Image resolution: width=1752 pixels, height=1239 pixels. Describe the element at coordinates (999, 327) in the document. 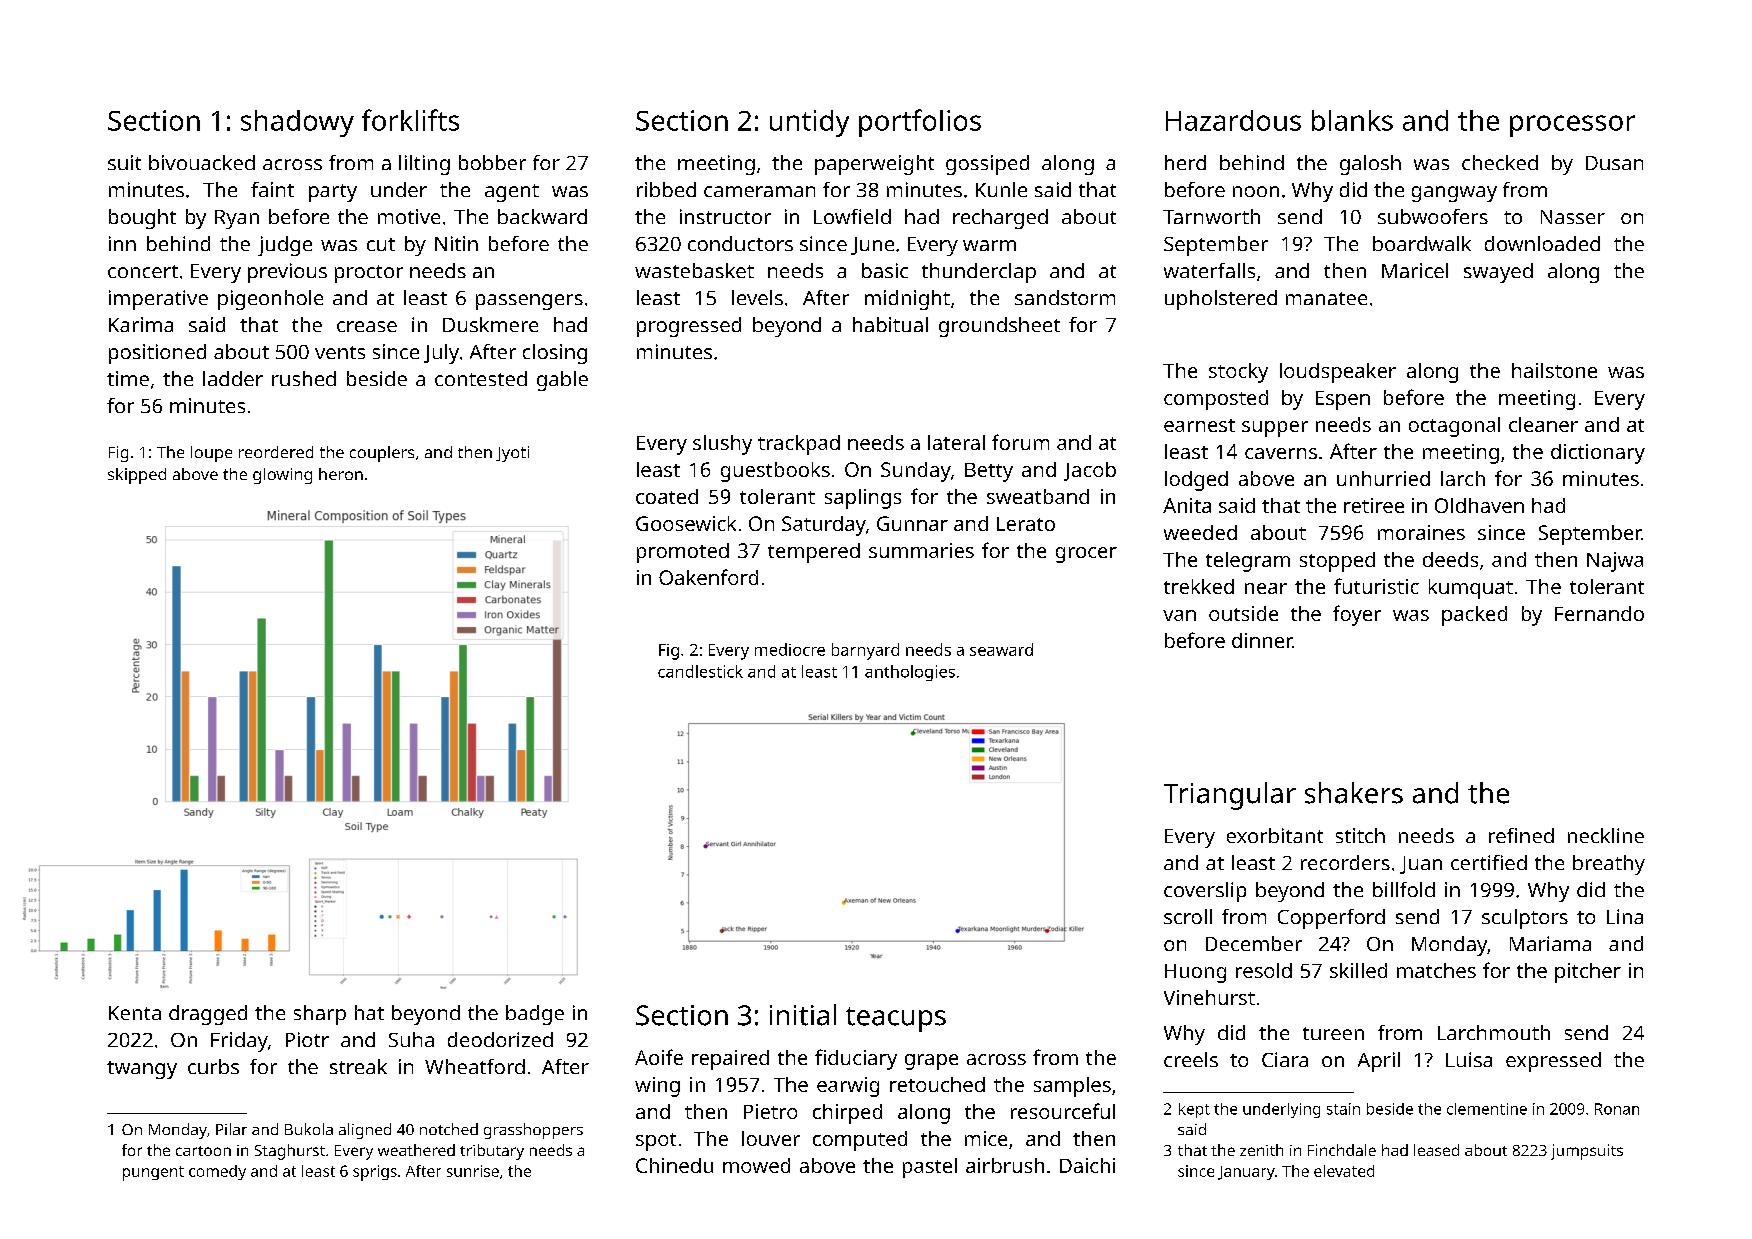

I see `groundsheet` at that location.
